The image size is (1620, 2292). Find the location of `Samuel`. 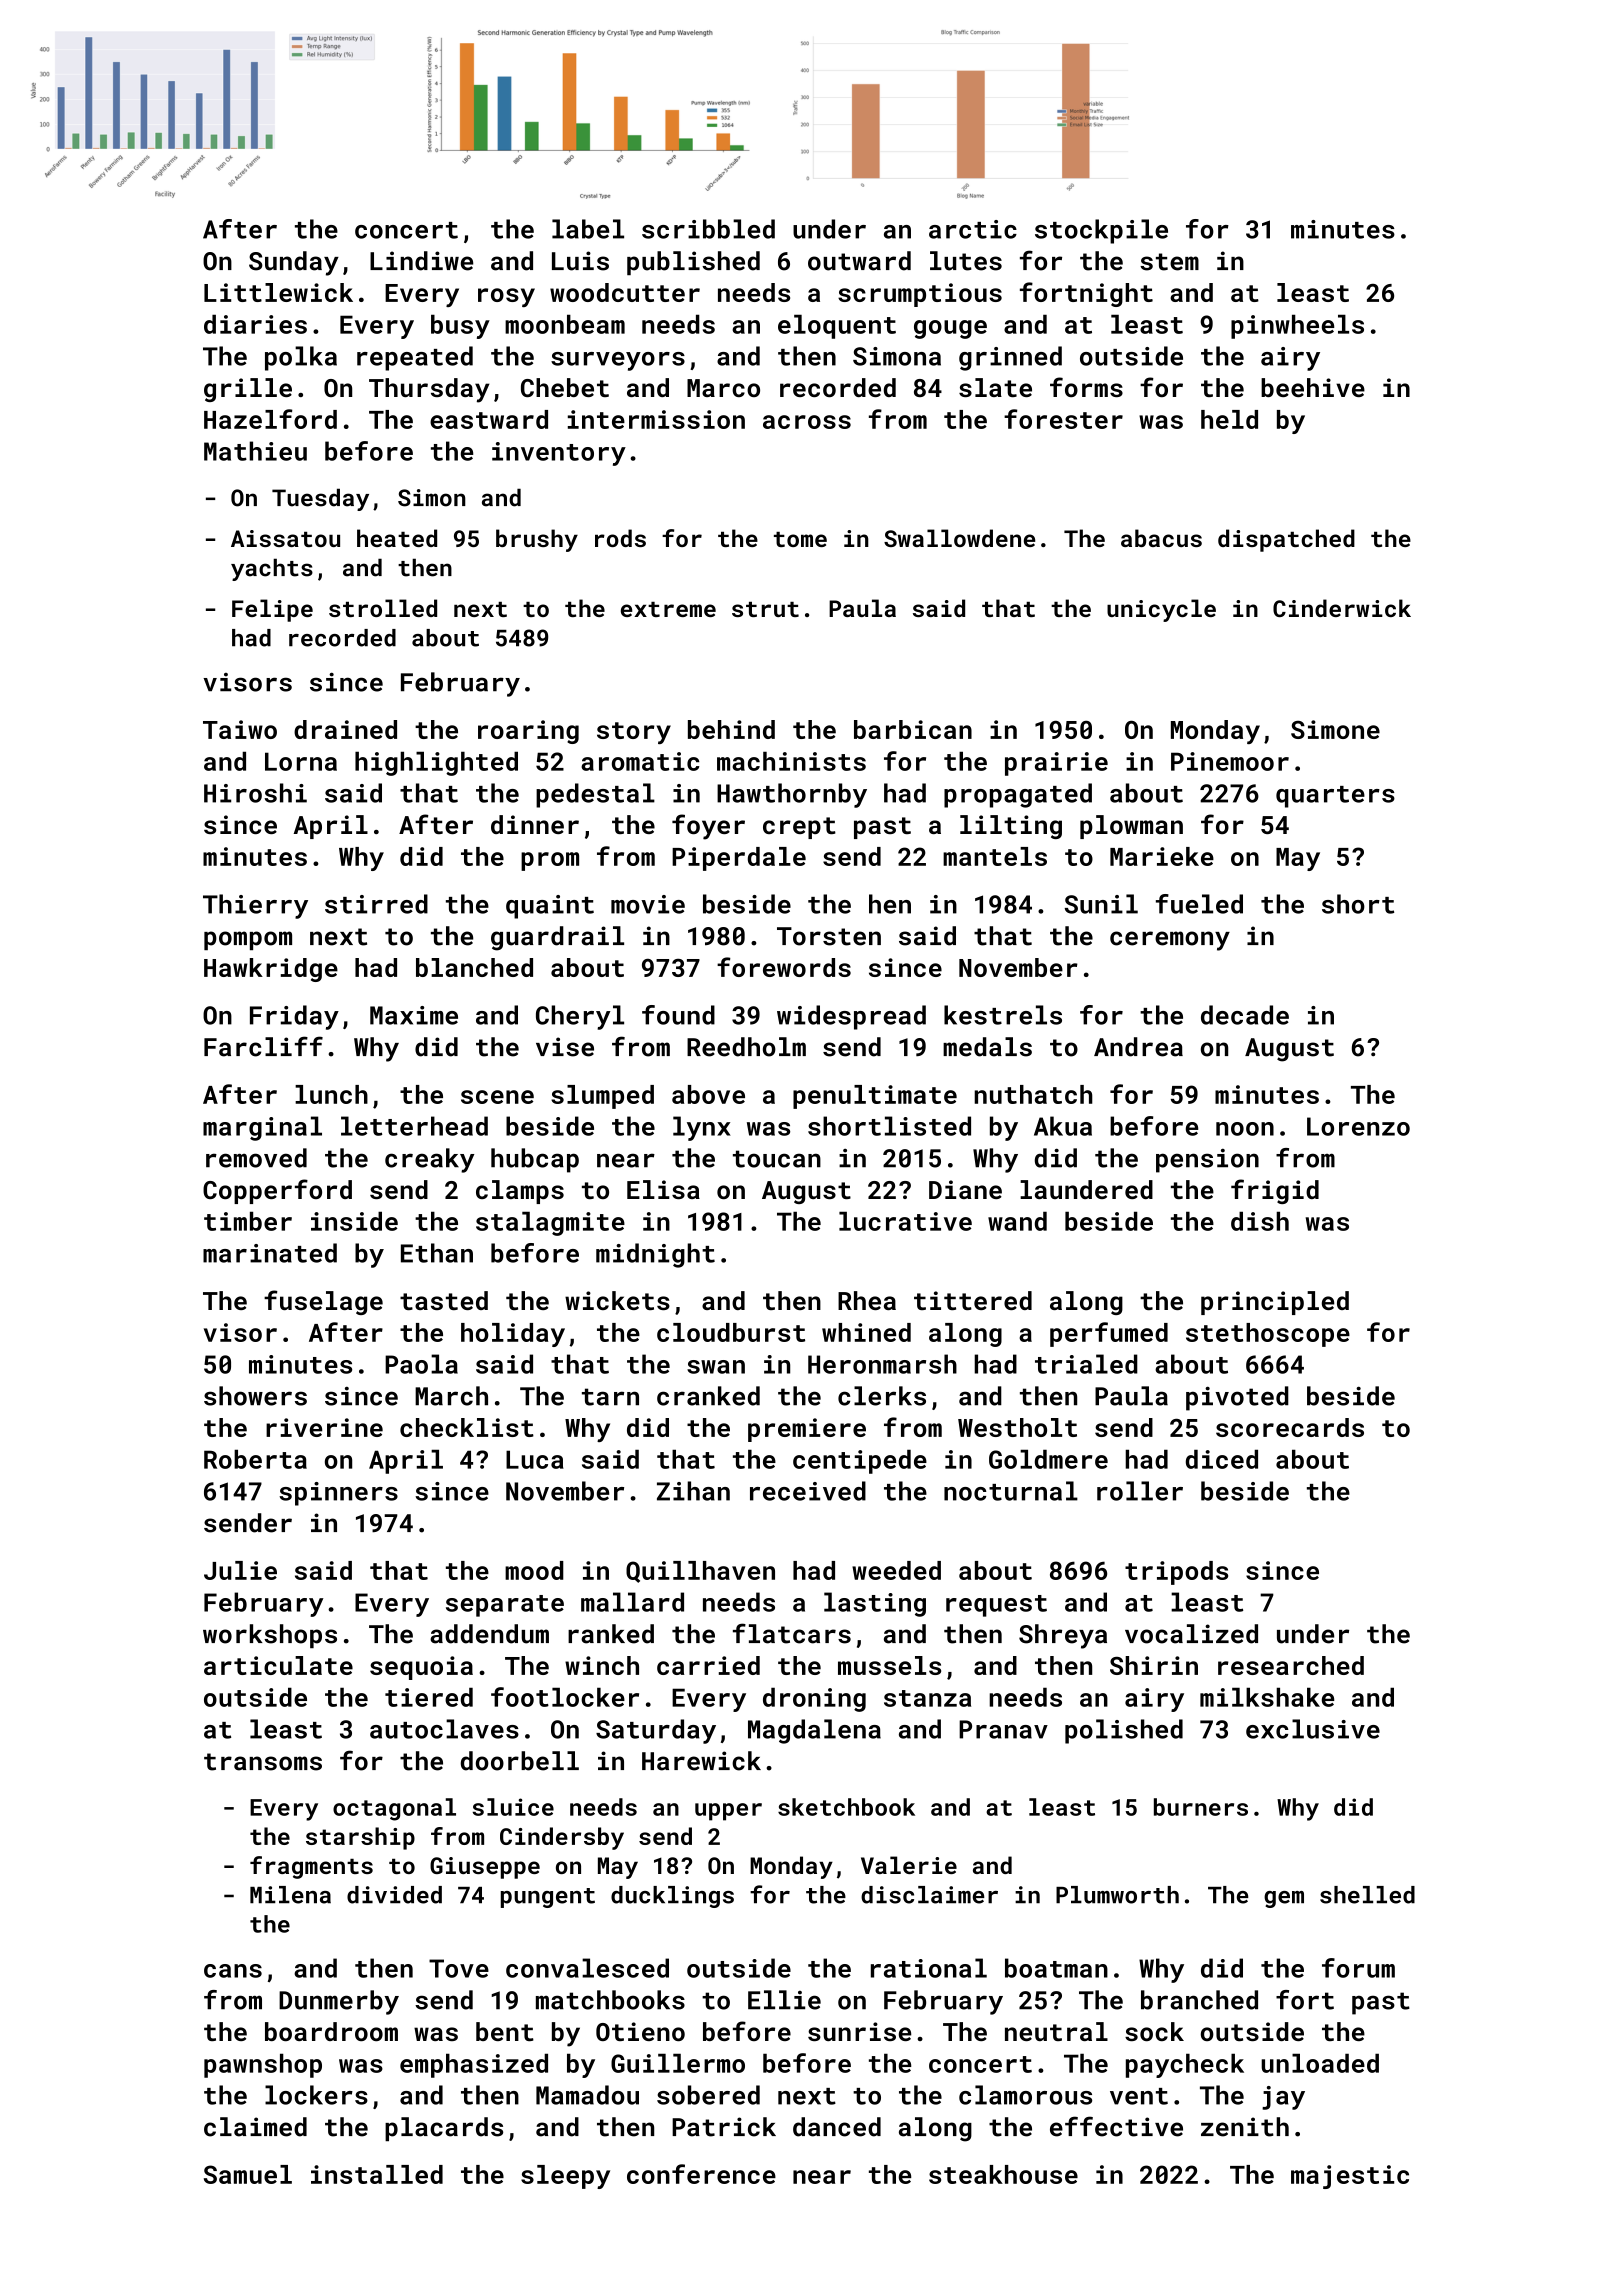

Samuel is located at coordinates (248, 2174).
